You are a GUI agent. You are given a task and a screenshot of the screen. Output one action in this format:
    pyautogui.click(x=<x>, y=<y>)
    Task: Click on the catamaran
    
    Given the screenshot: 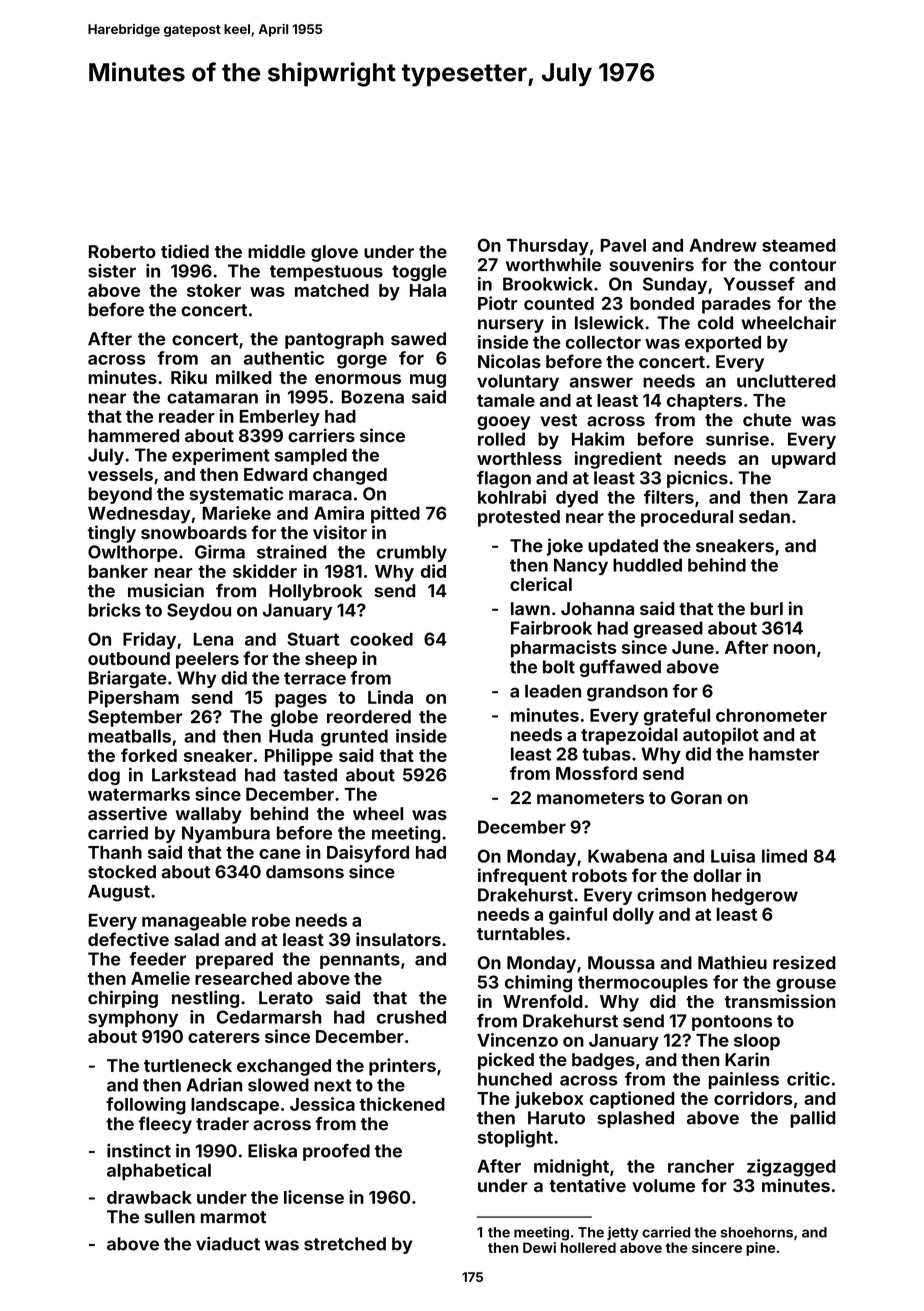 What is the action you would take?
    pyautogui.click(x=212, y=397)
